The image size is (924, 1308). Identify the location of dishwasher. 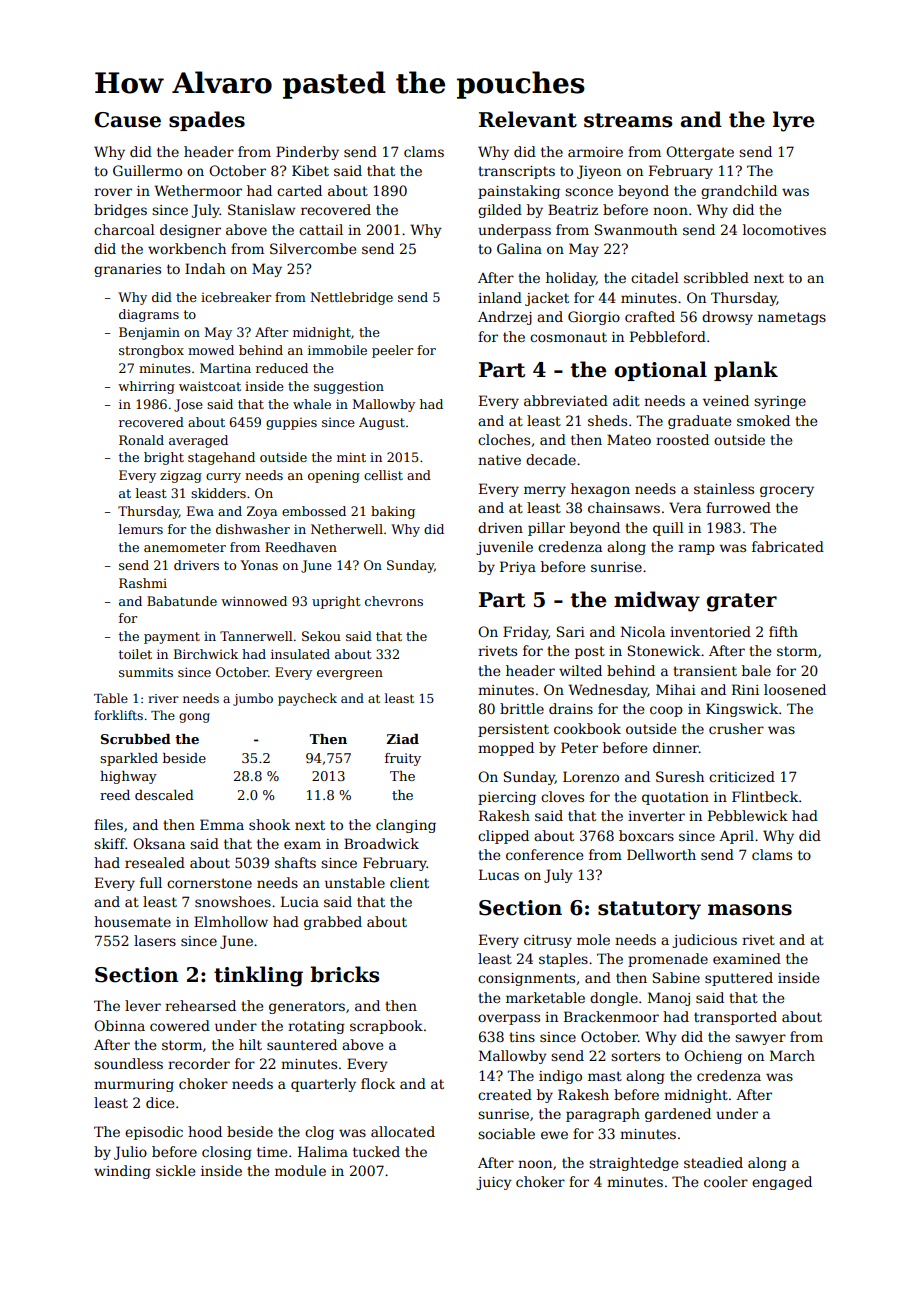
(253, 529).
